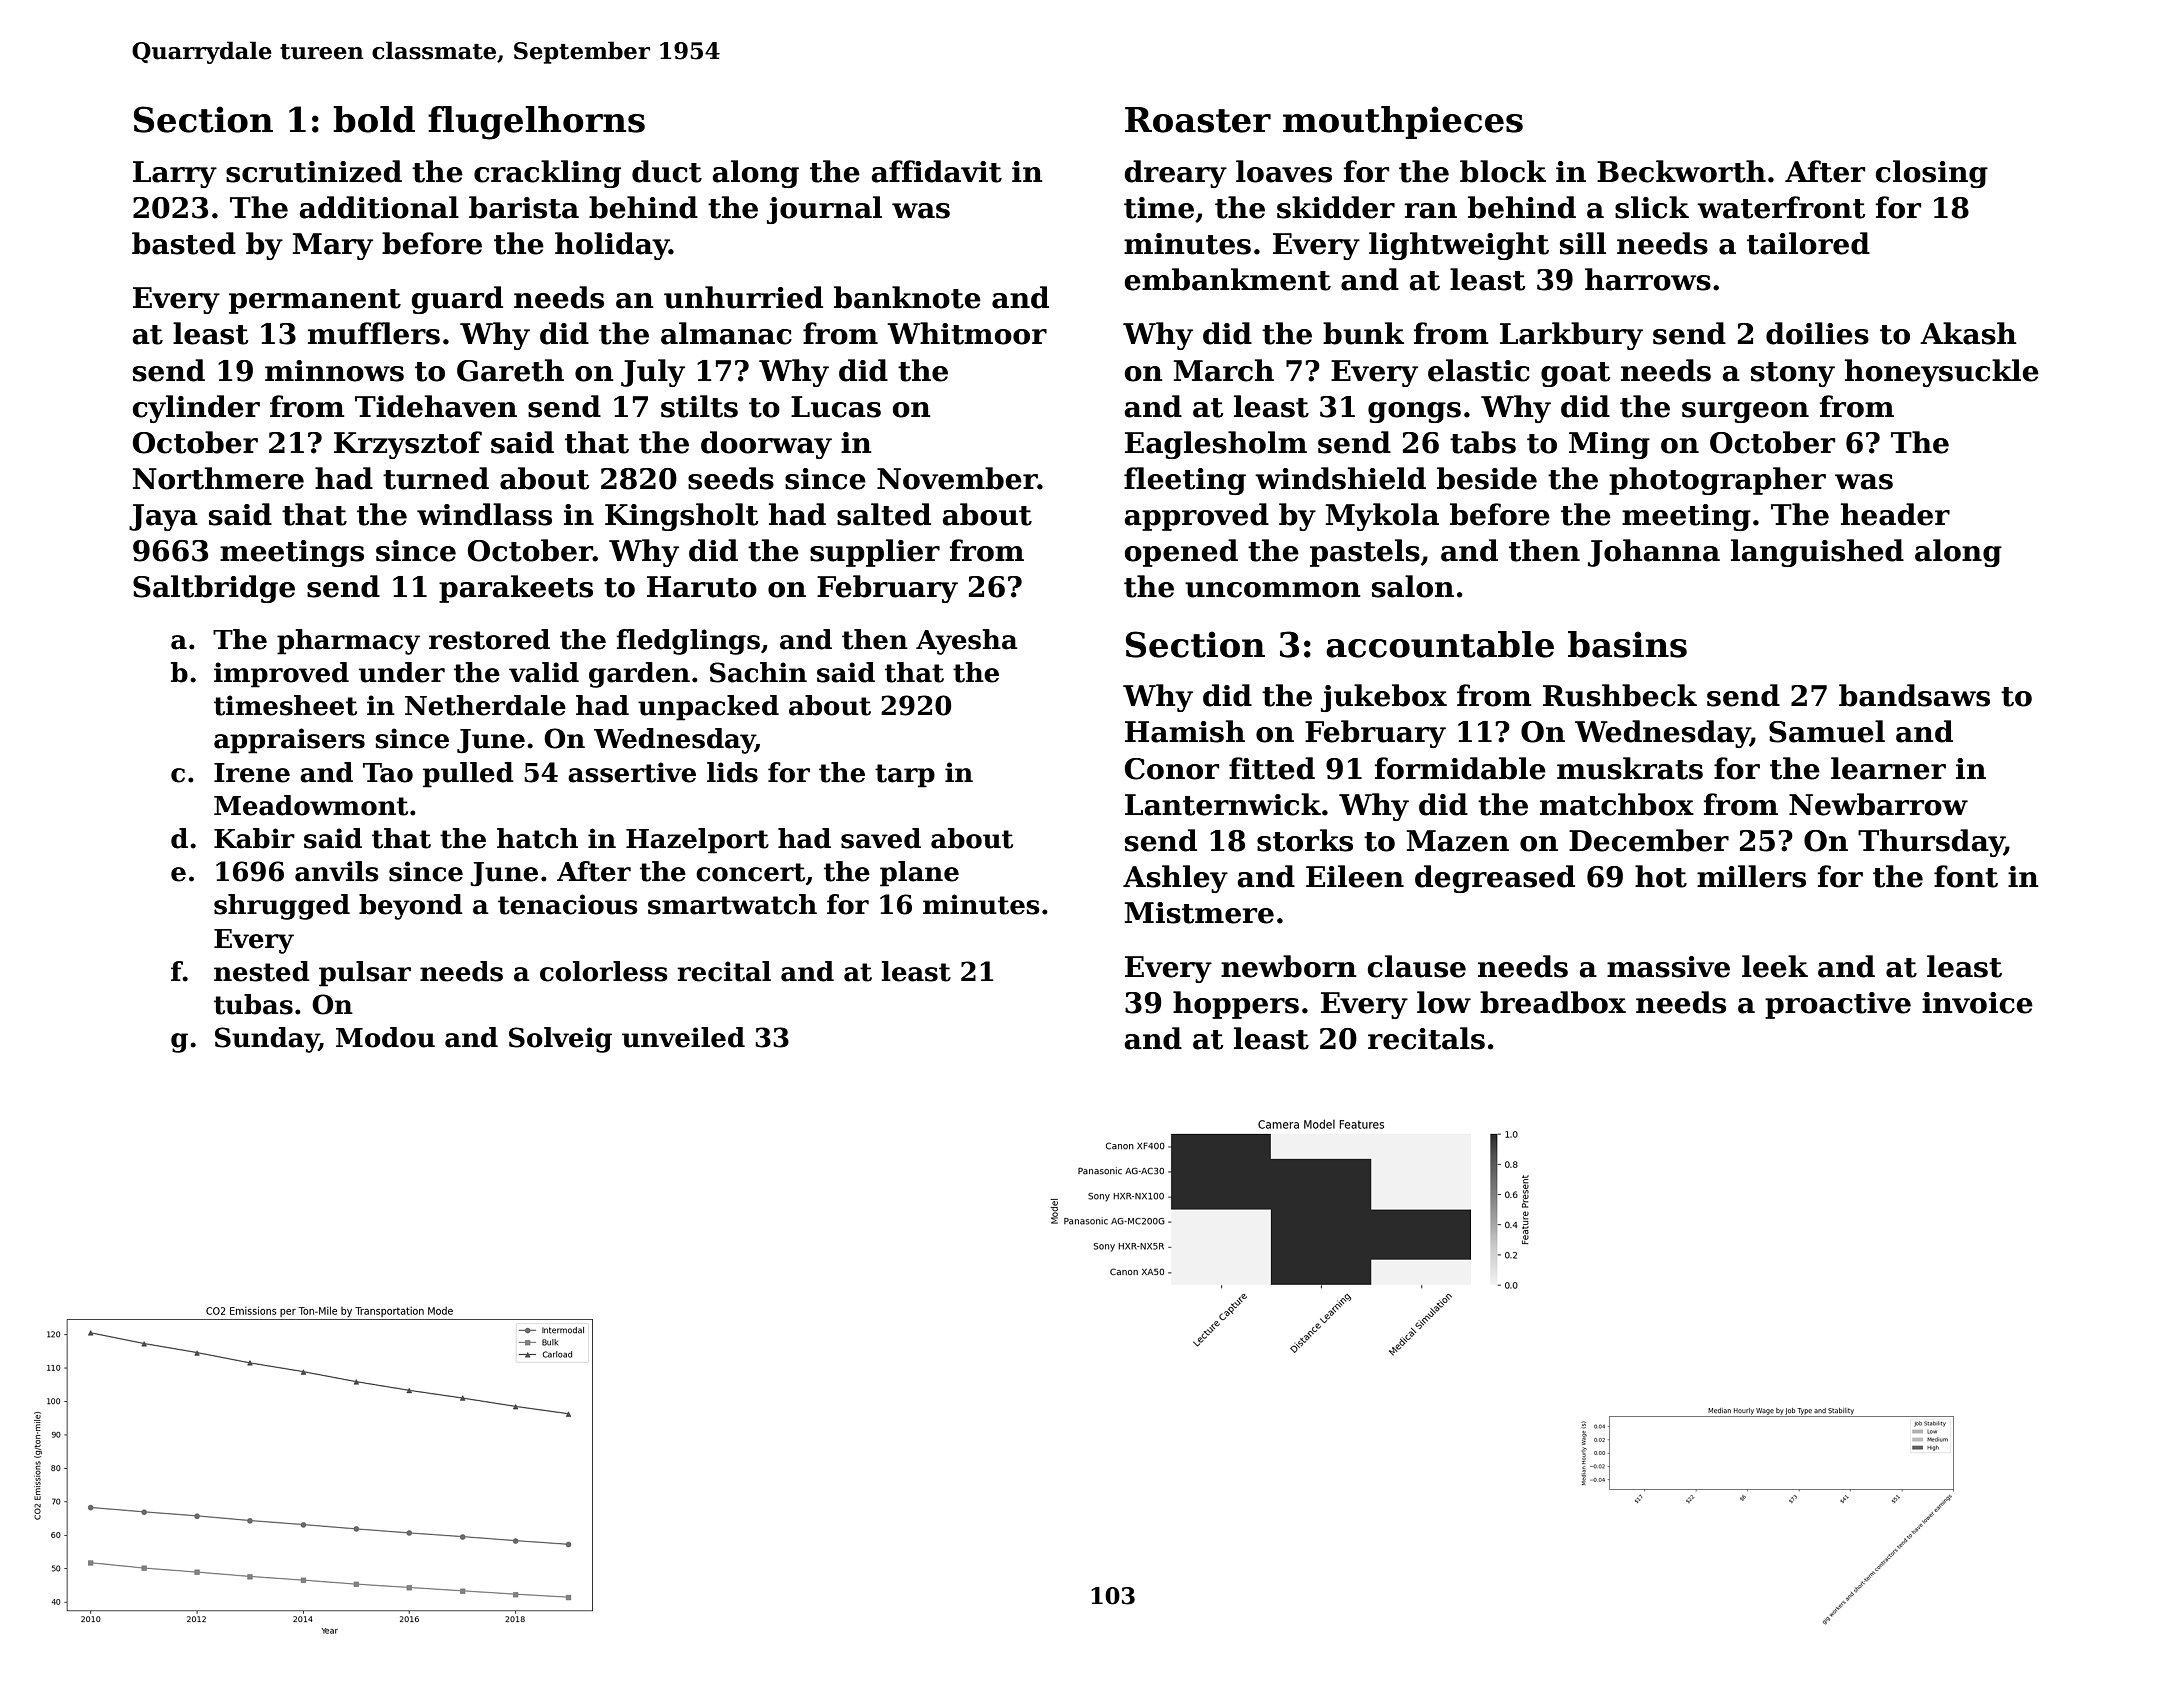  I want to click on Roaster, so click(1198, 120).
